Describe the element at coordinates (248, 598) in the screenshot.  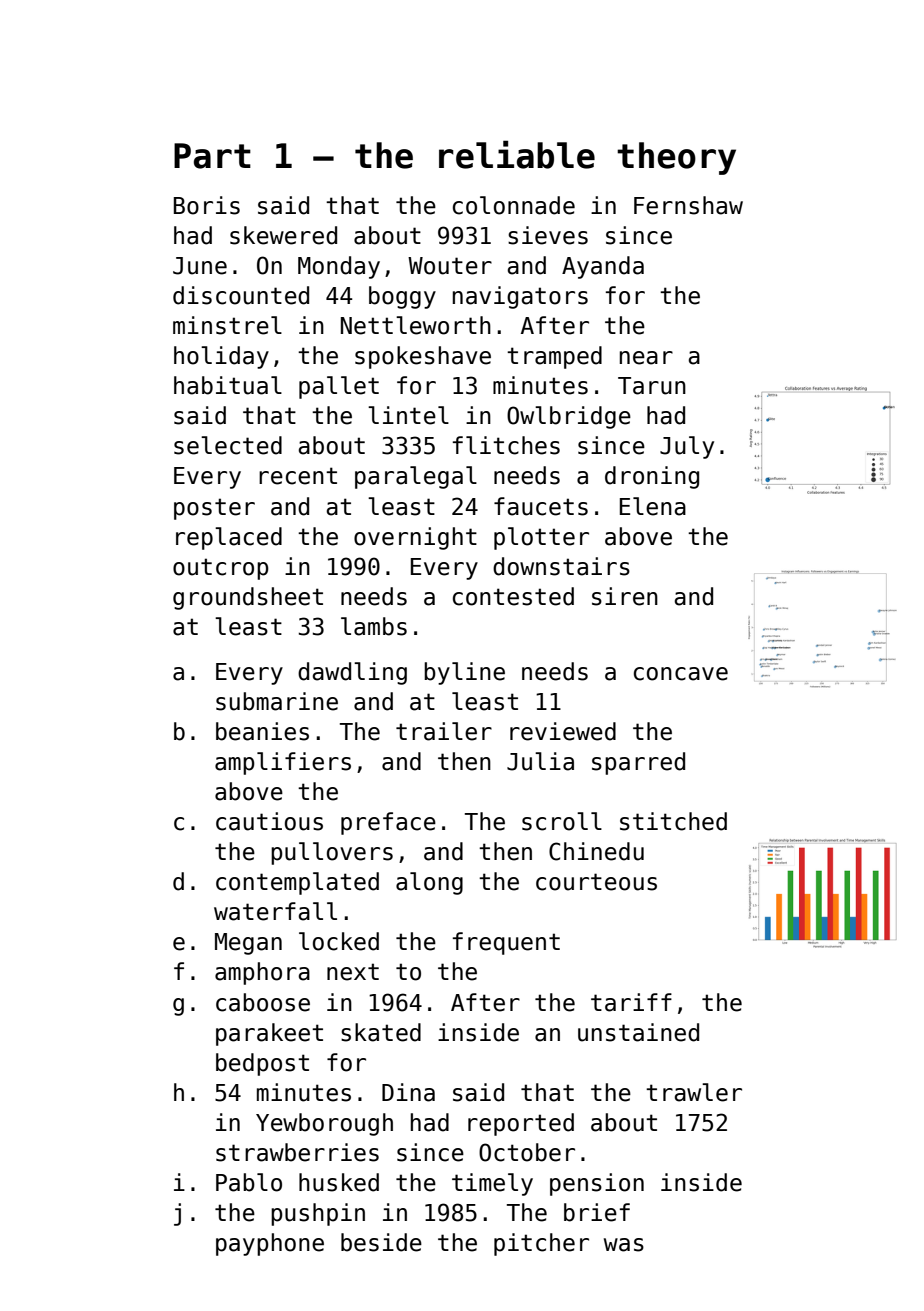
I see `groundsheet` at that location.
